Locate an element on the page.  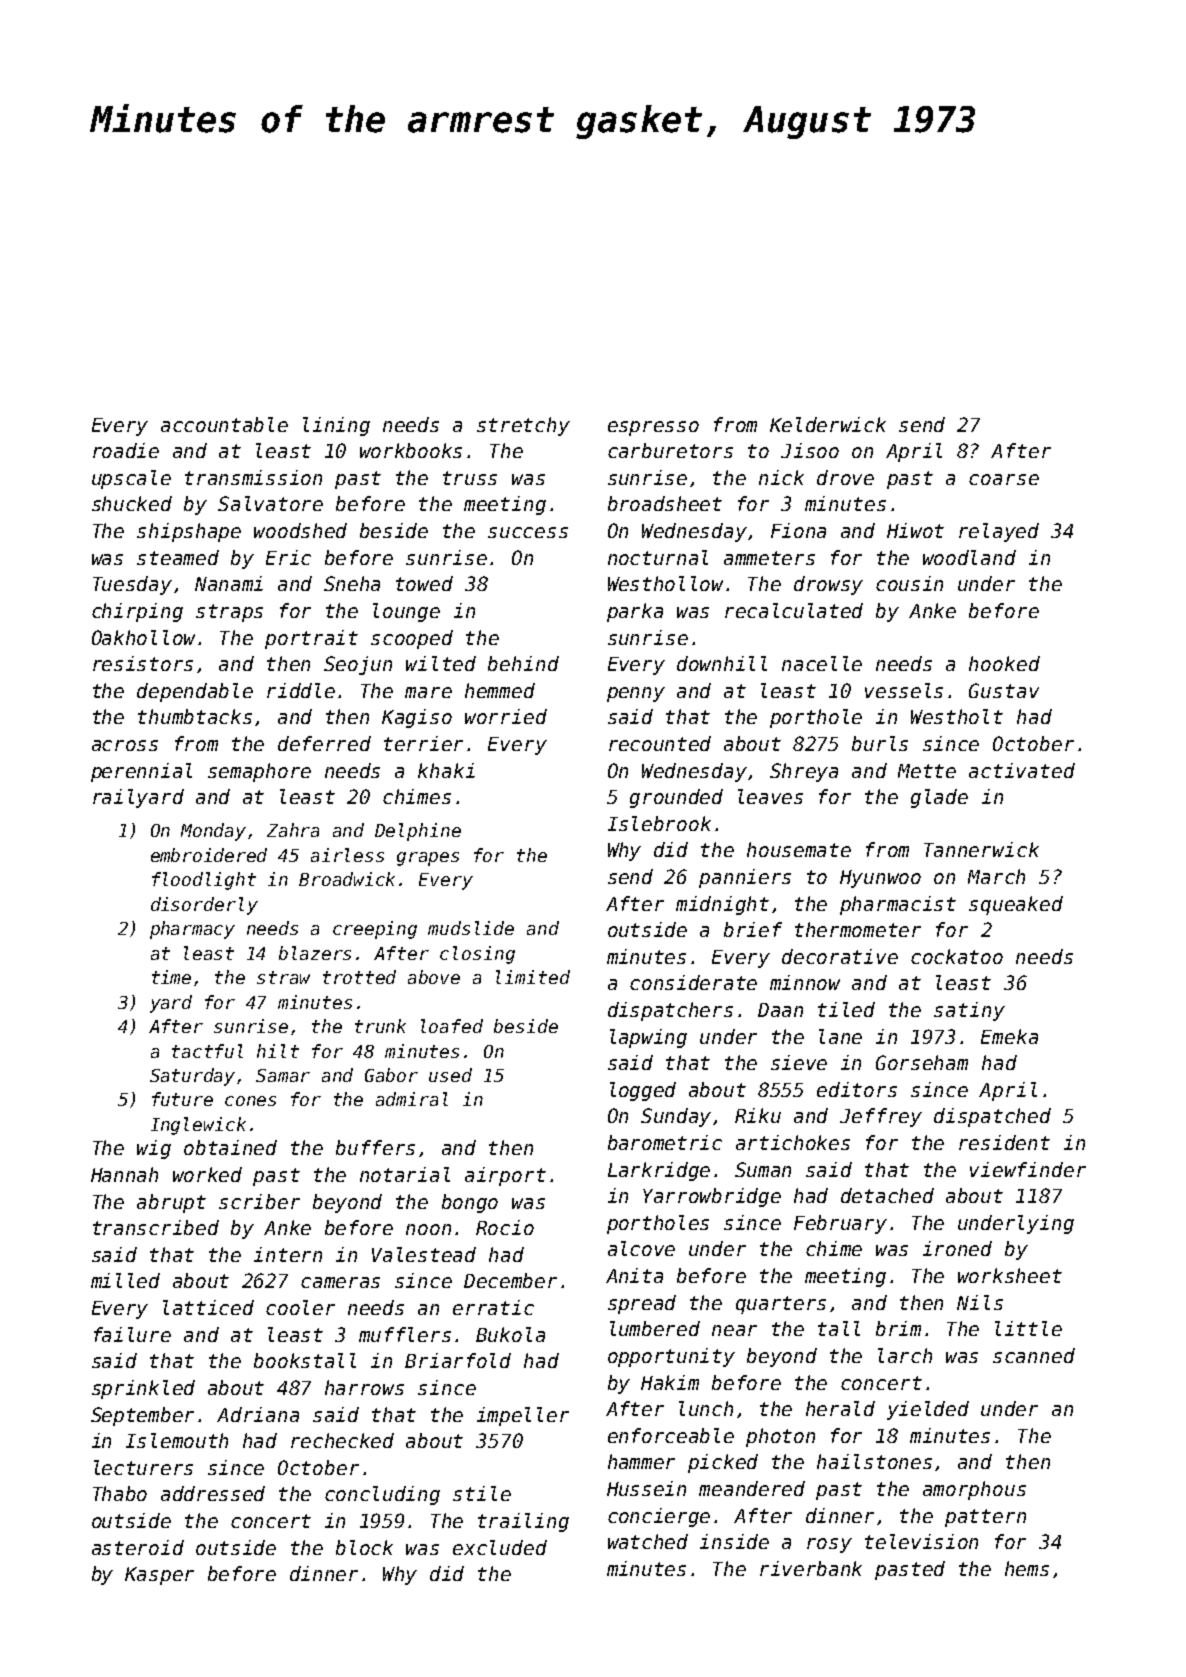
hammer is located at coordinates (641, 1461).
